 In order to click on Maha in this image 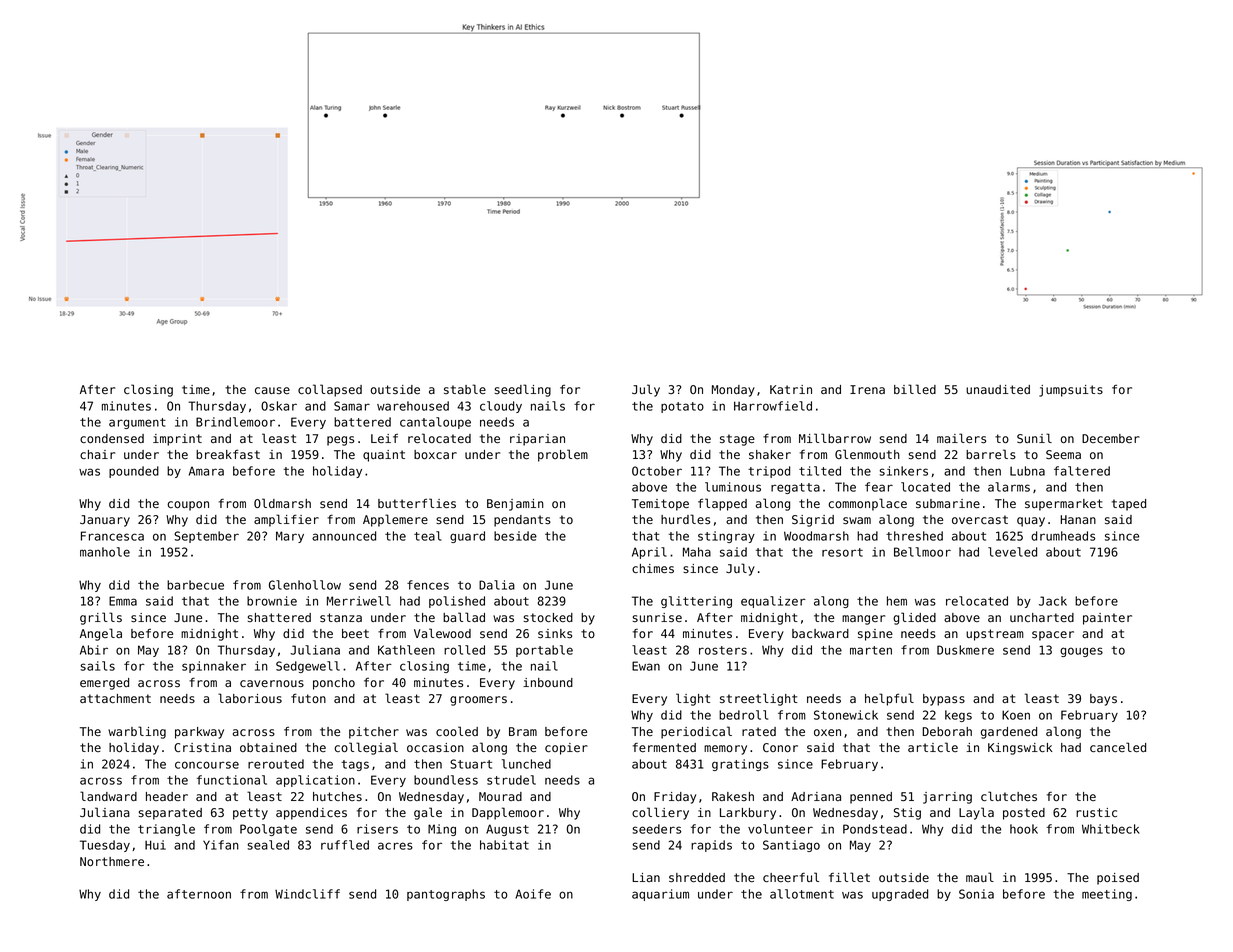, I will do `click(697, 552)`.
